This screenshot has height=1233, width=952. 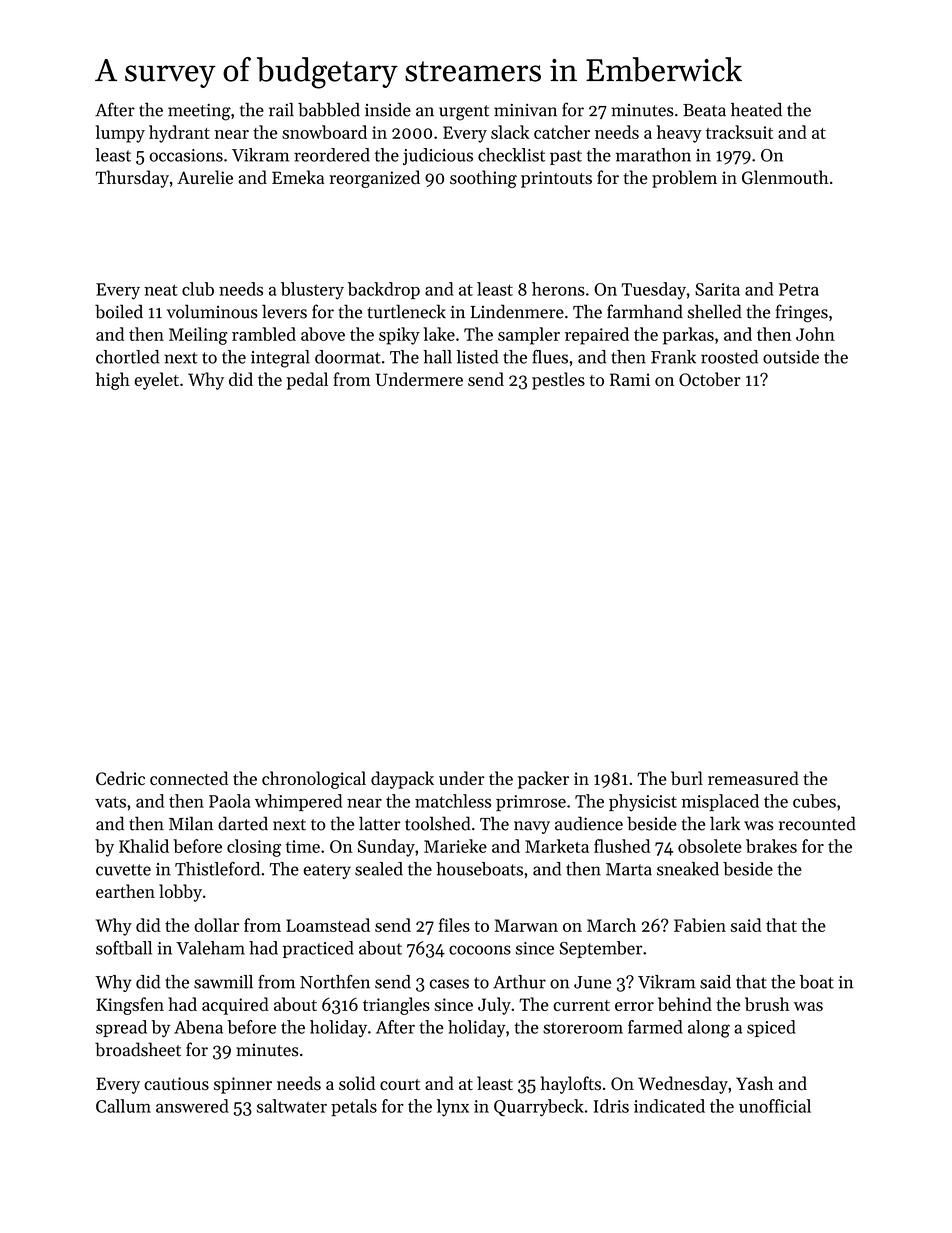 What do you see at coordinates (454, 925) in the screenshot?
I see `files` at bounding box center [454, 925].
